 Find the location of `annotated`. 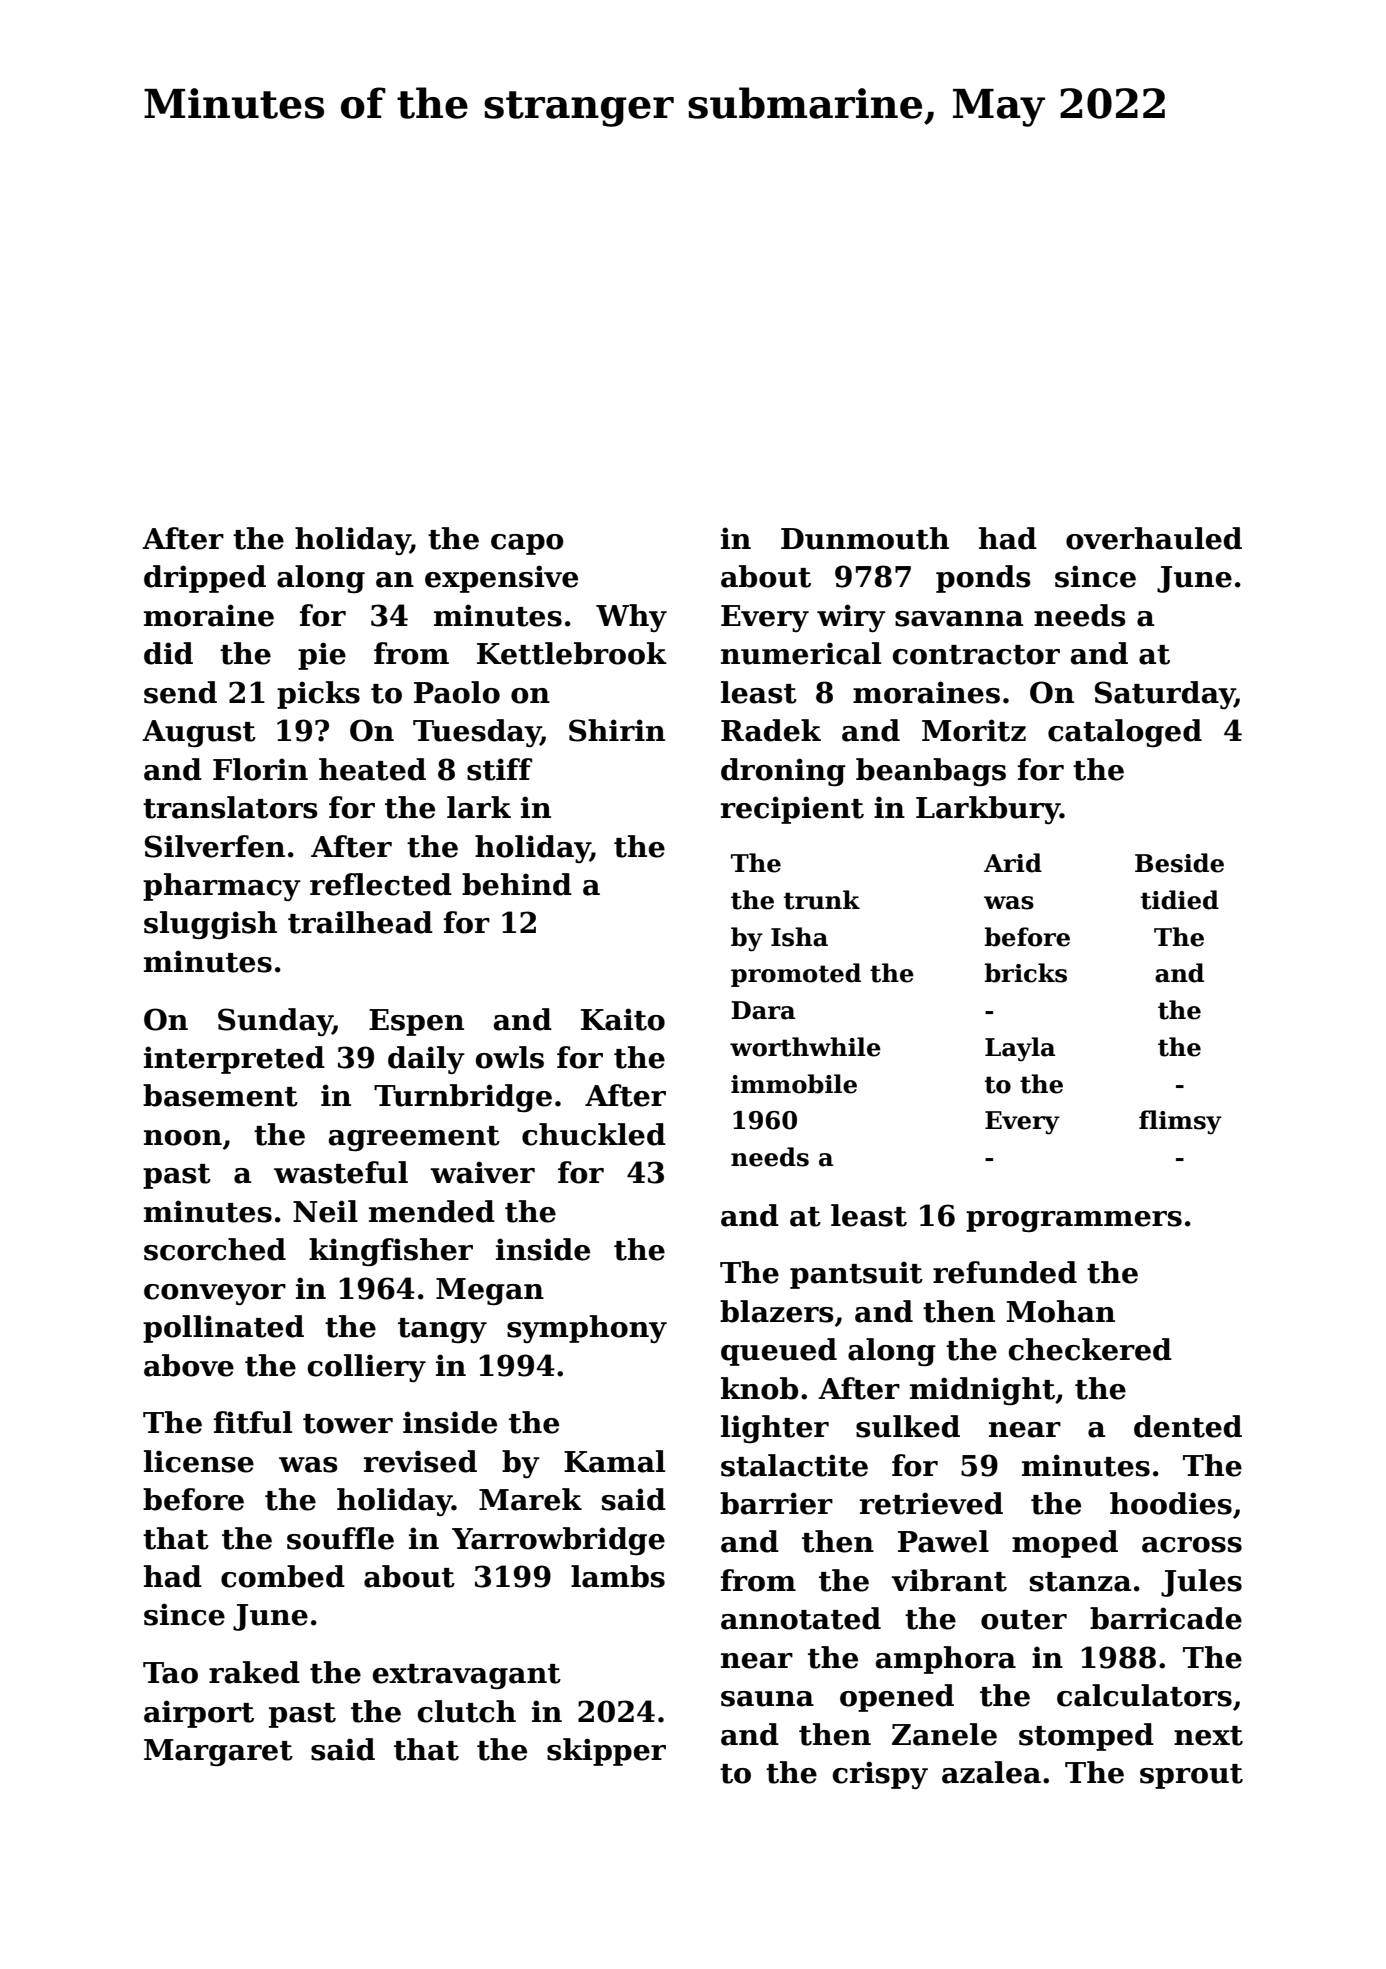

annotated is located at coordinates (801, 1618).
